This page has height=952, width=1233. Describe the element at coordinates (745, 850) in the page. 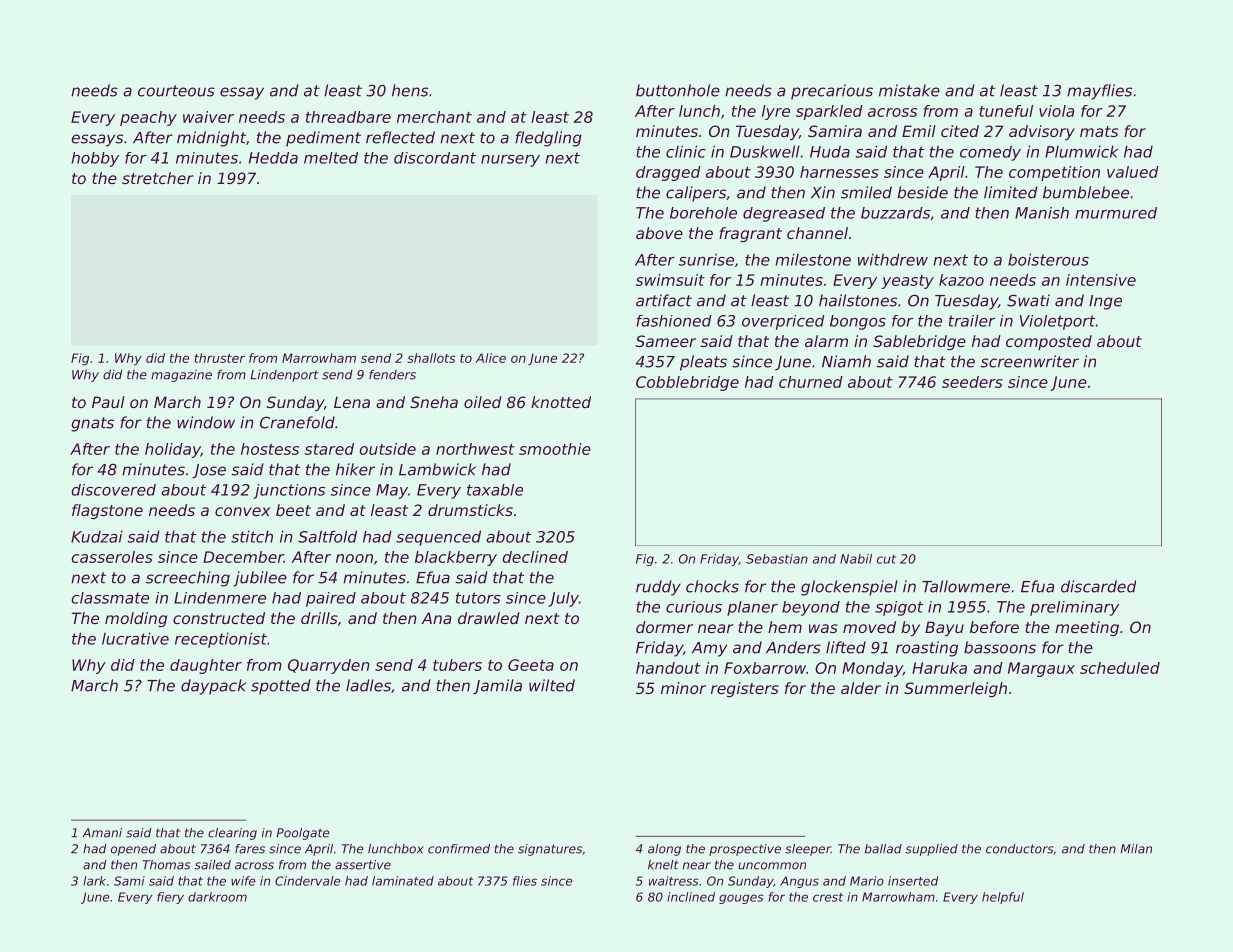

I see `prospective` at that location.
